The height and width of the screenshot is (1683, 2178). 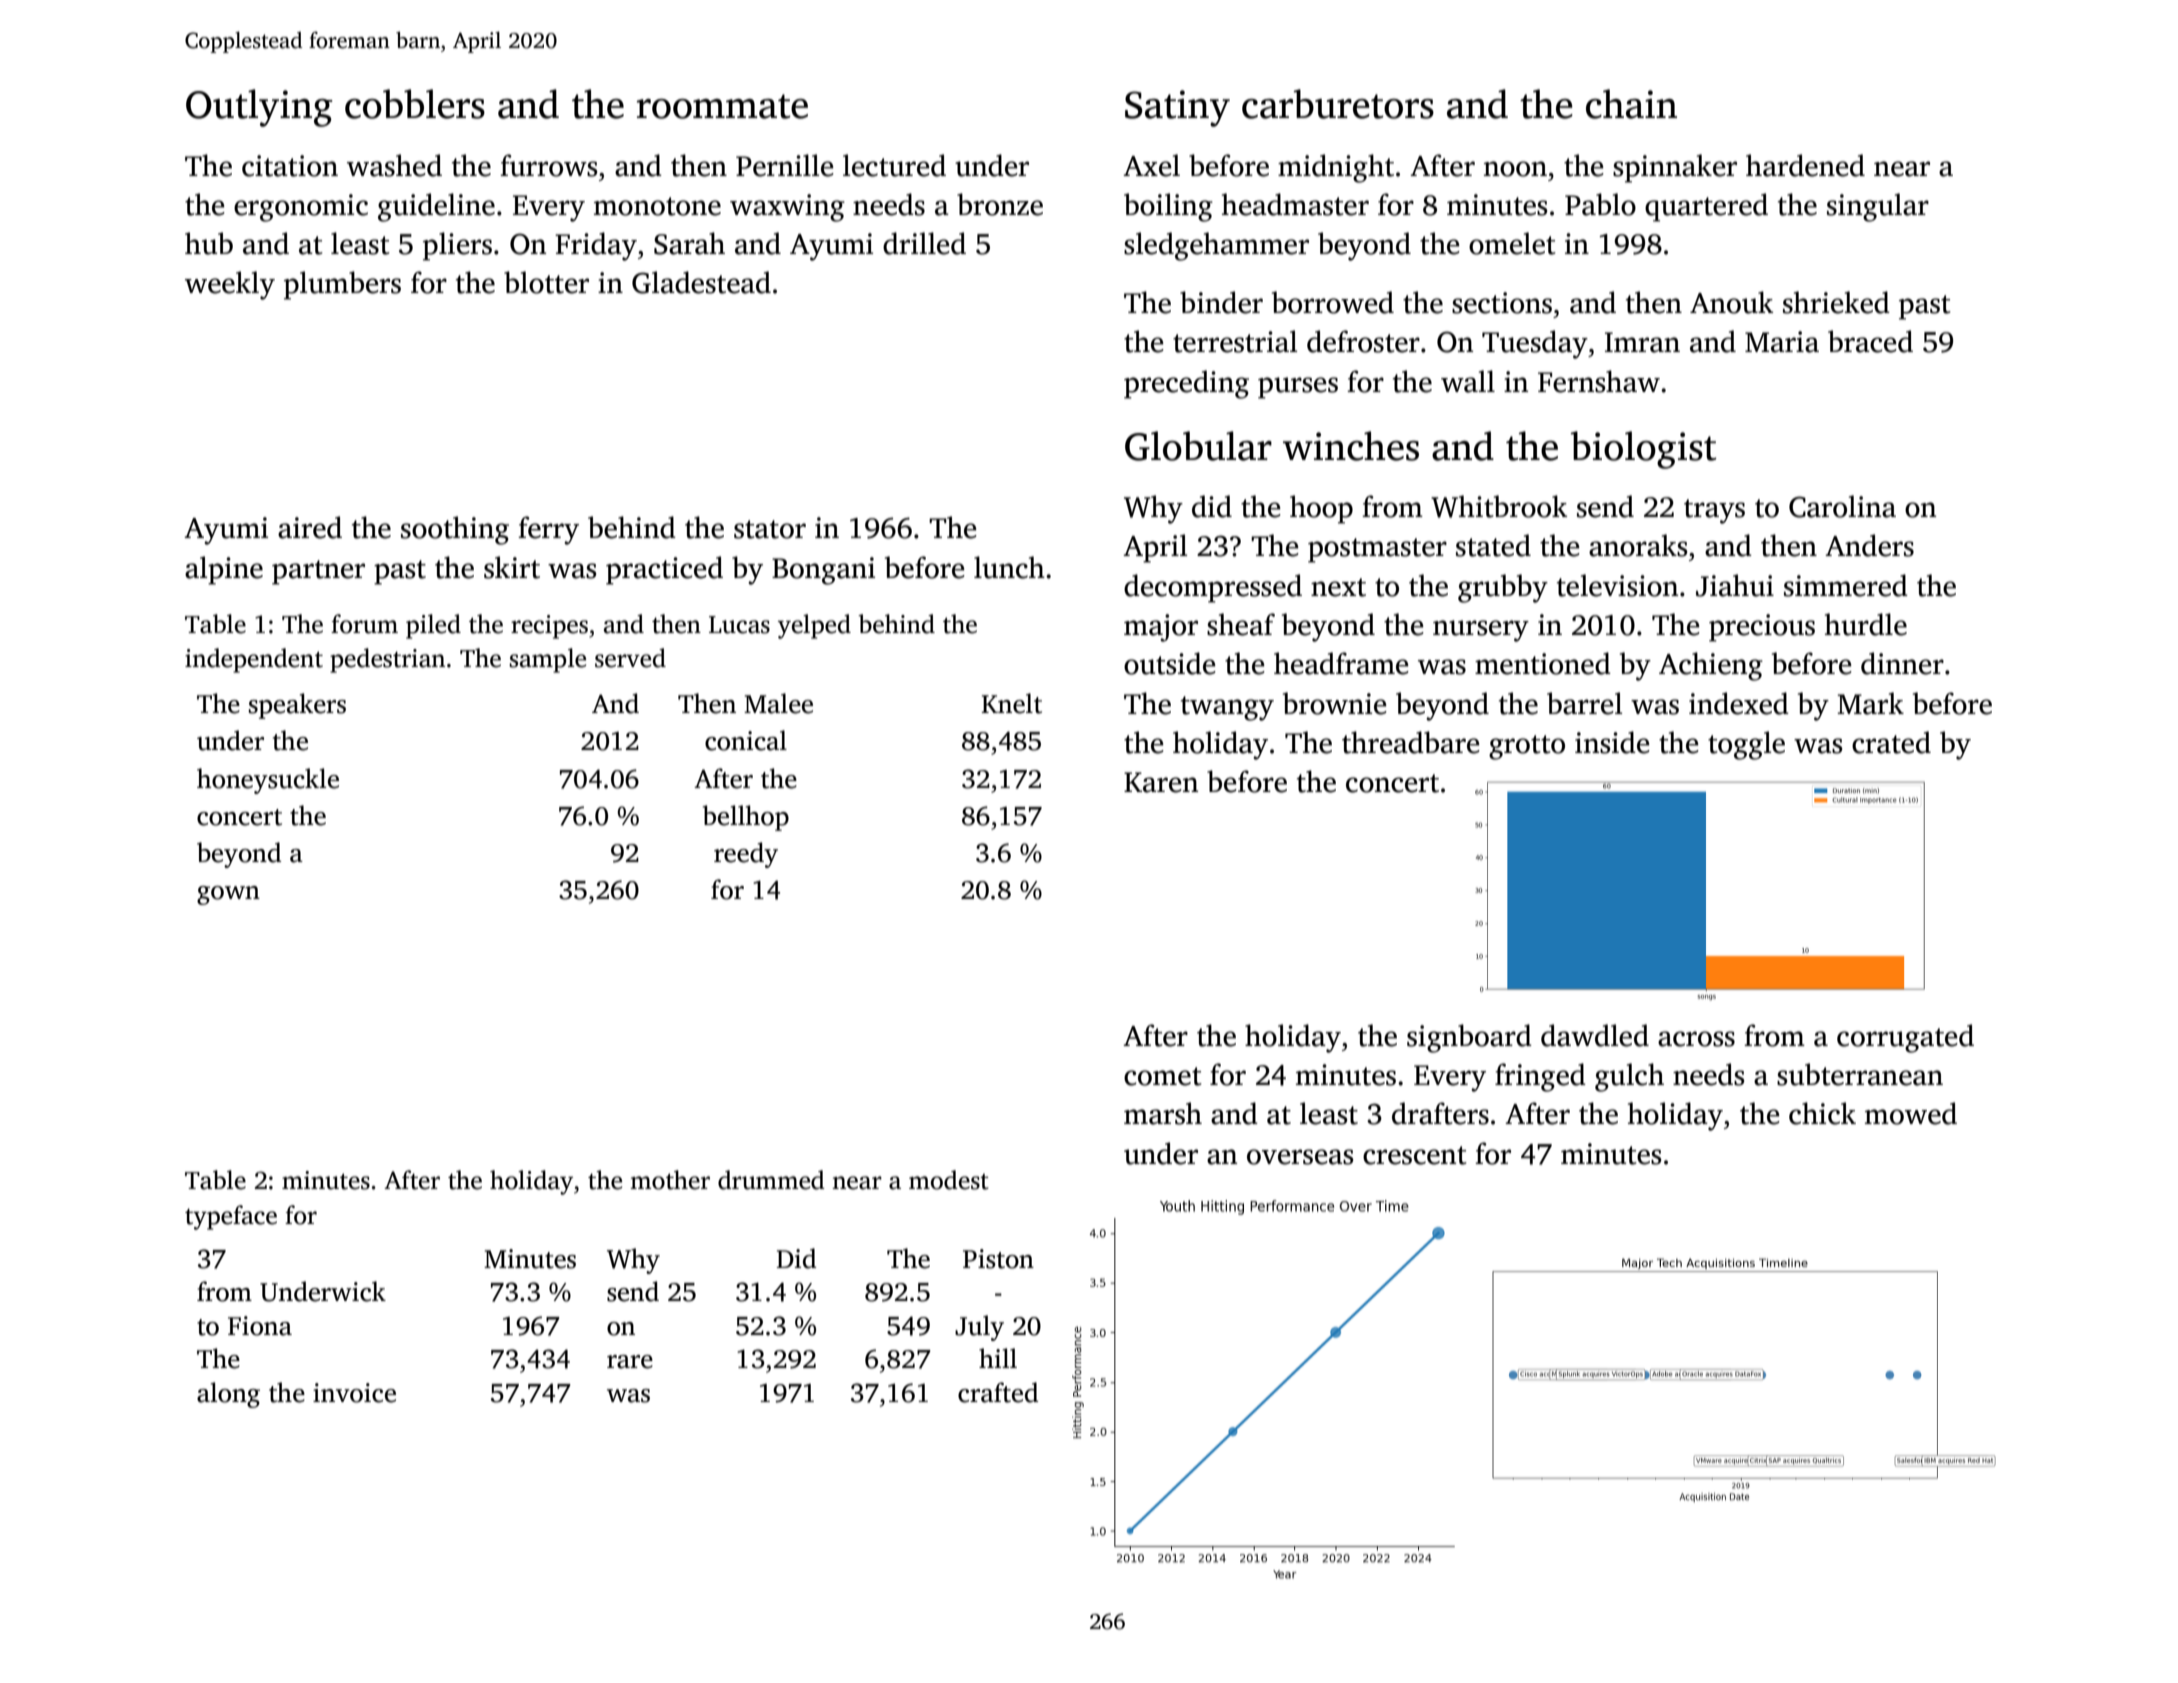 I want to click on Whitbrook, so click(x=1499, y=506).
